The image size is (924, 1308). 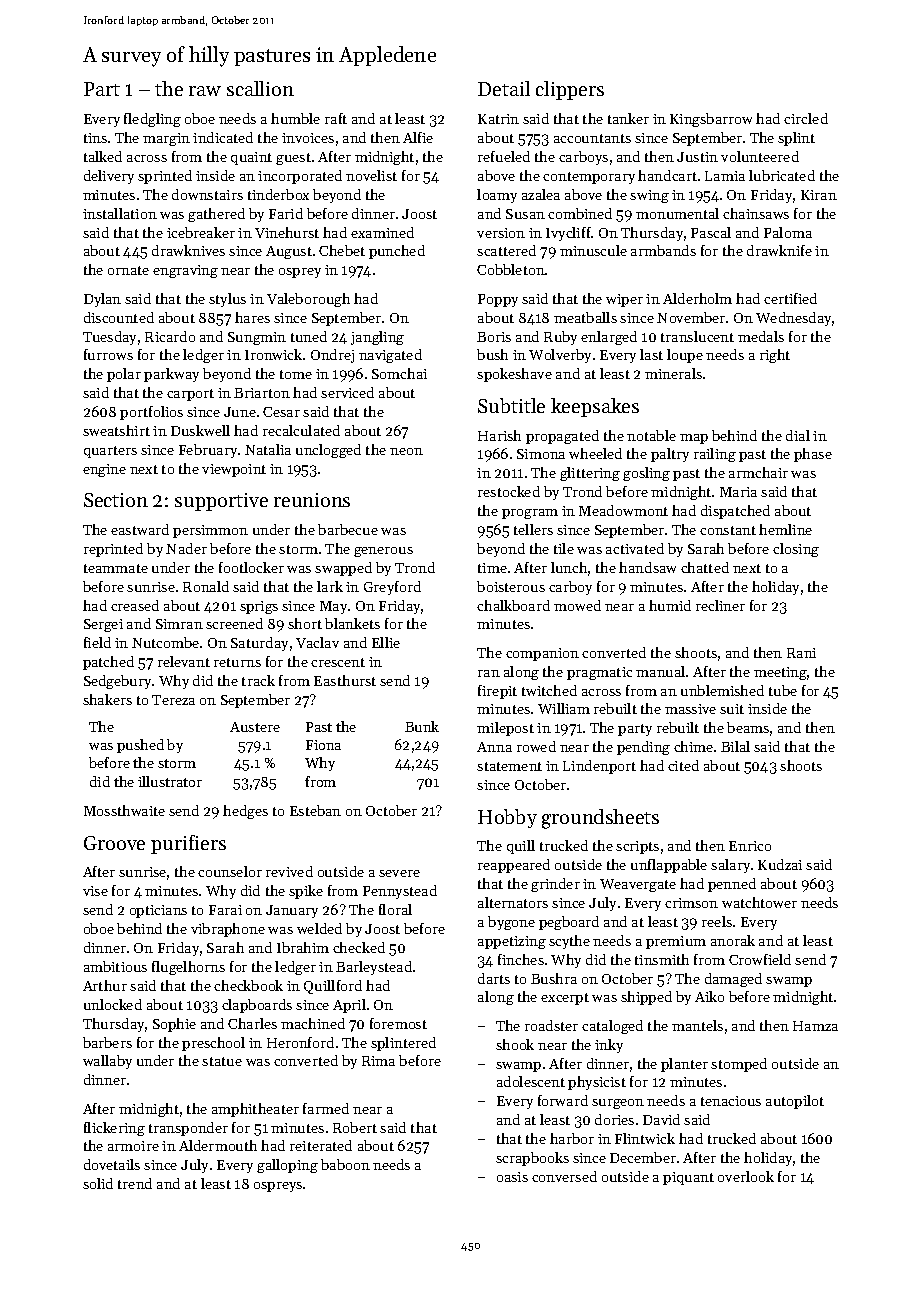 What do you see at coordinates (494, 978) in the screenshot?
I see `darts` at bounding box center [494, 978].
